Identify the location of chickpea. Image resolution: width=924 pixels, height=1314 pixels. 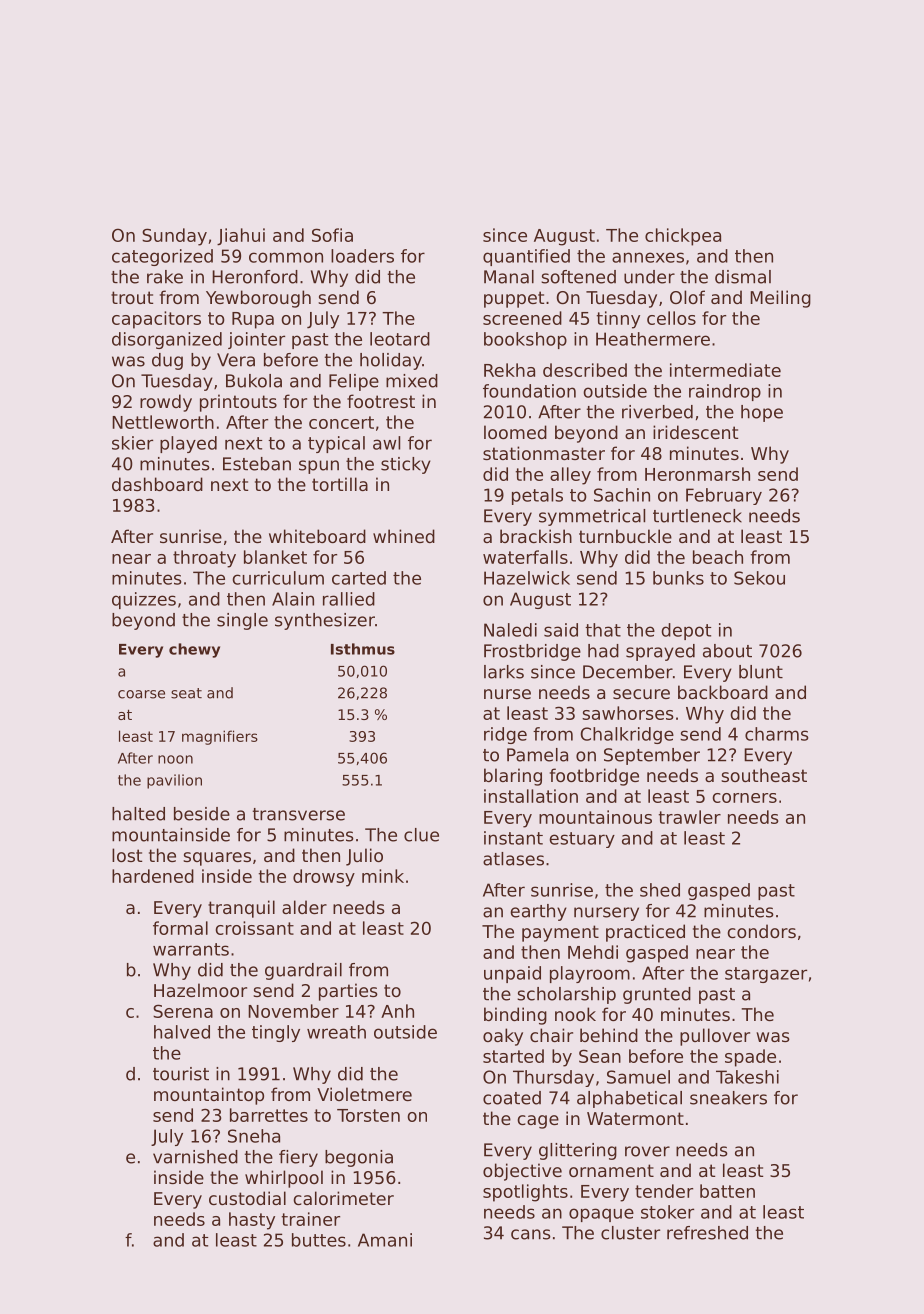
(683, 237).
